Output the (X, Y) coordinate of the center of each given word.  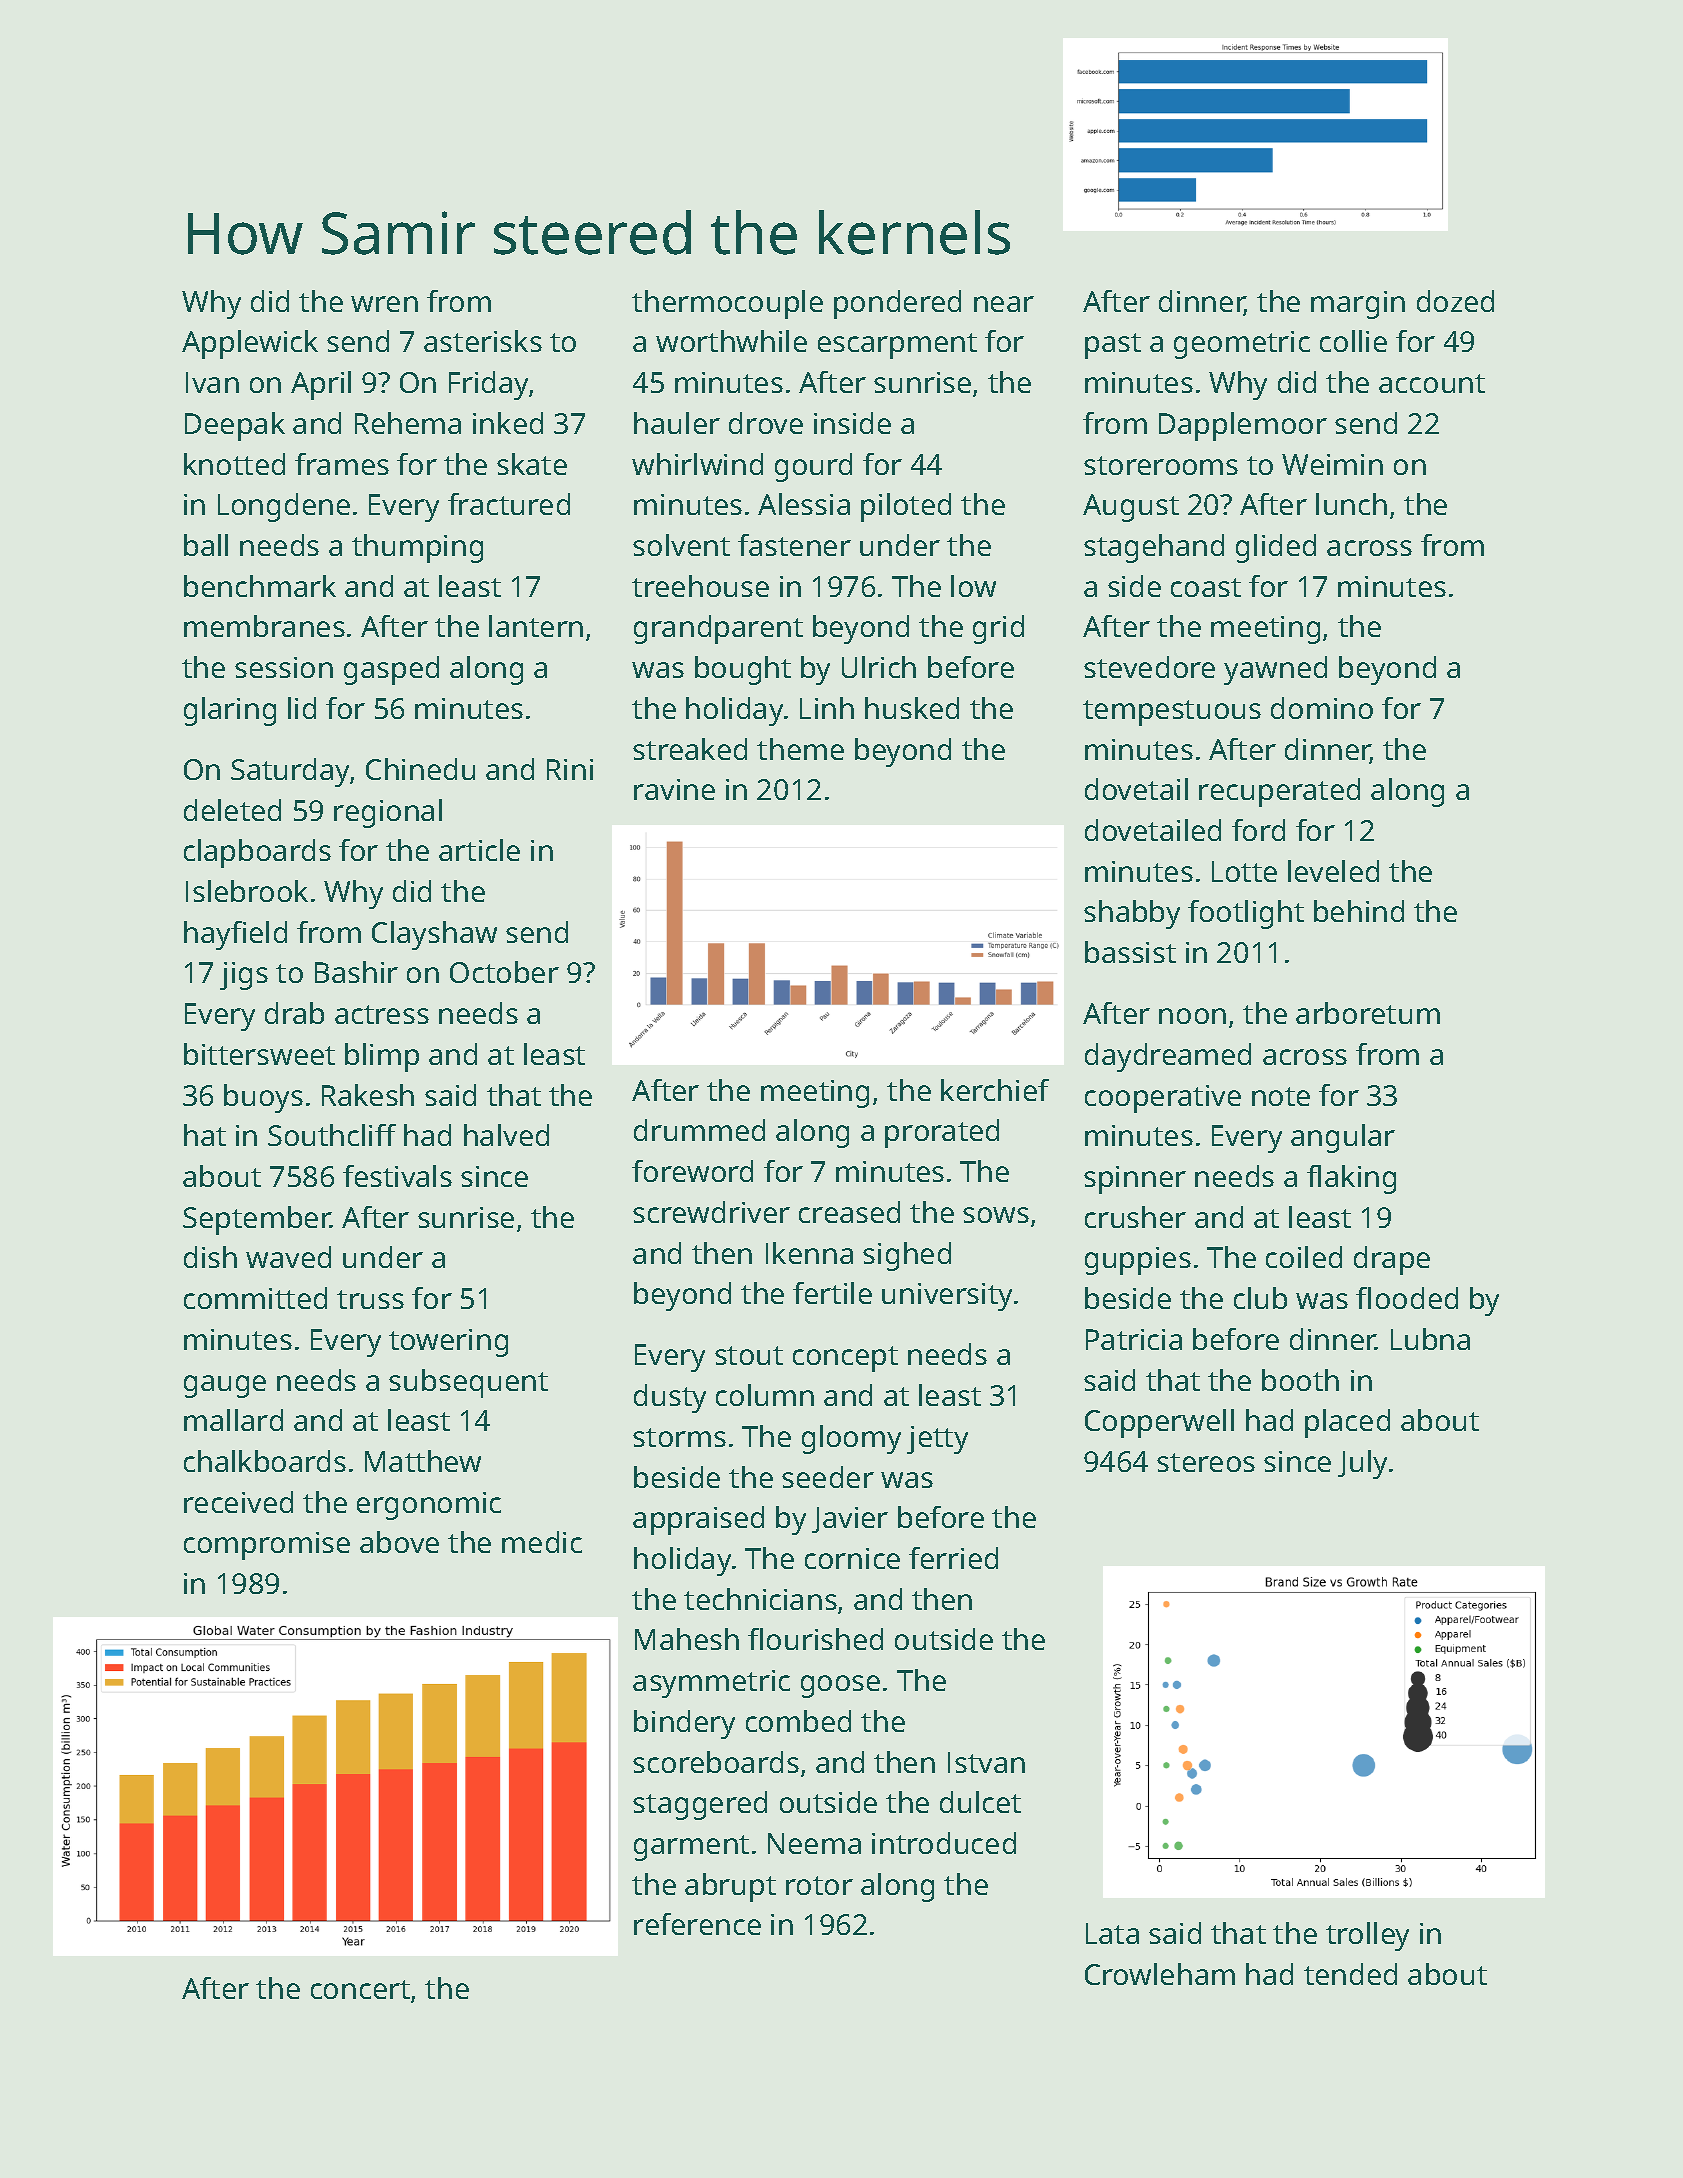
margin (1358, 305)
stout (749, 1355)
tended (1350, 1974)
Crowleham (1160, 1974)
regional (388, 813)
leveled (1333, 871)
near (1004, 304)
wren (384, 304)
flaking (1351, 1179)
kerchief (995, 1090)
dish (210, 1257)
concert (360, 1989)
